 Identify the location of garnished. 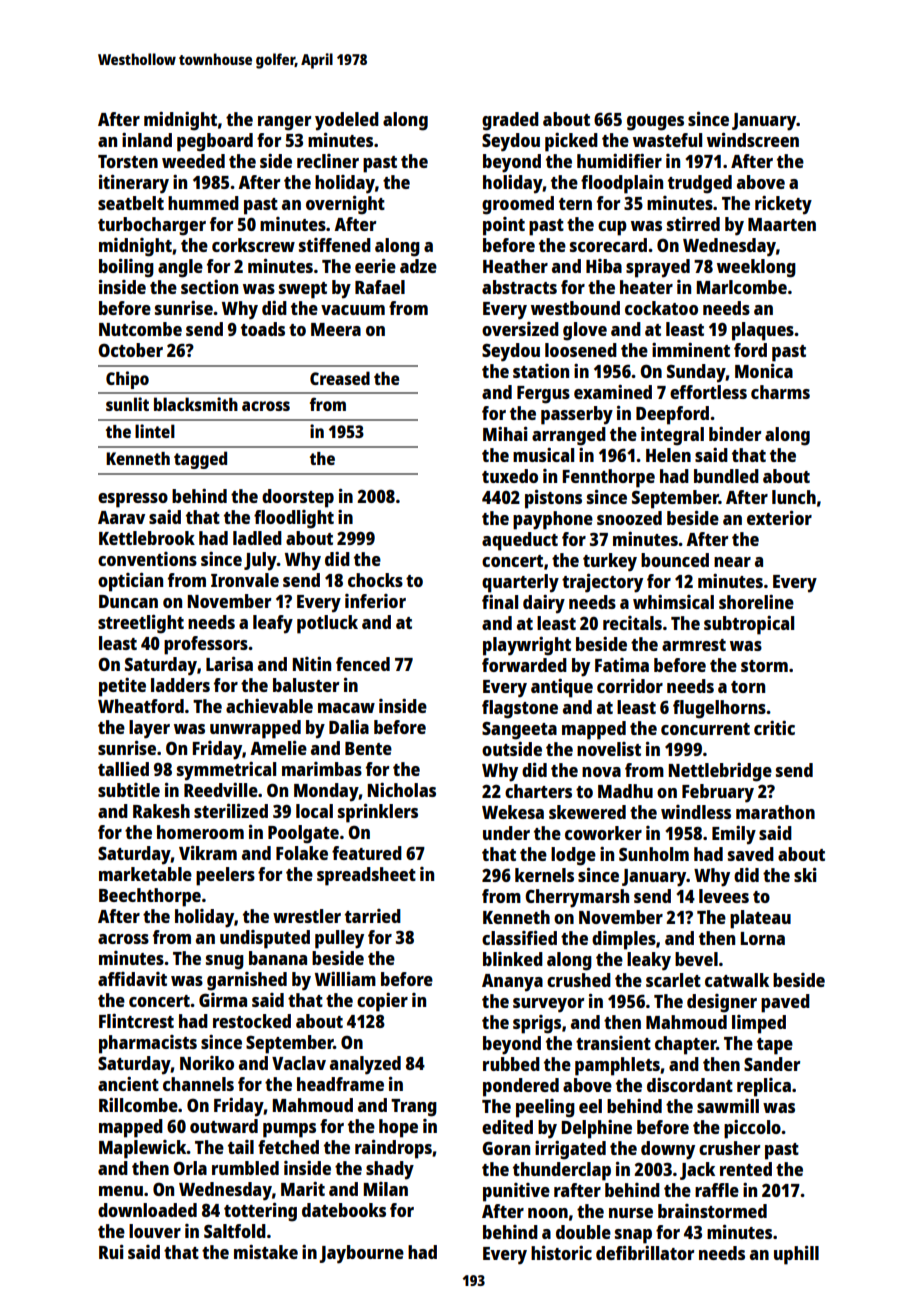
(247, 981).
